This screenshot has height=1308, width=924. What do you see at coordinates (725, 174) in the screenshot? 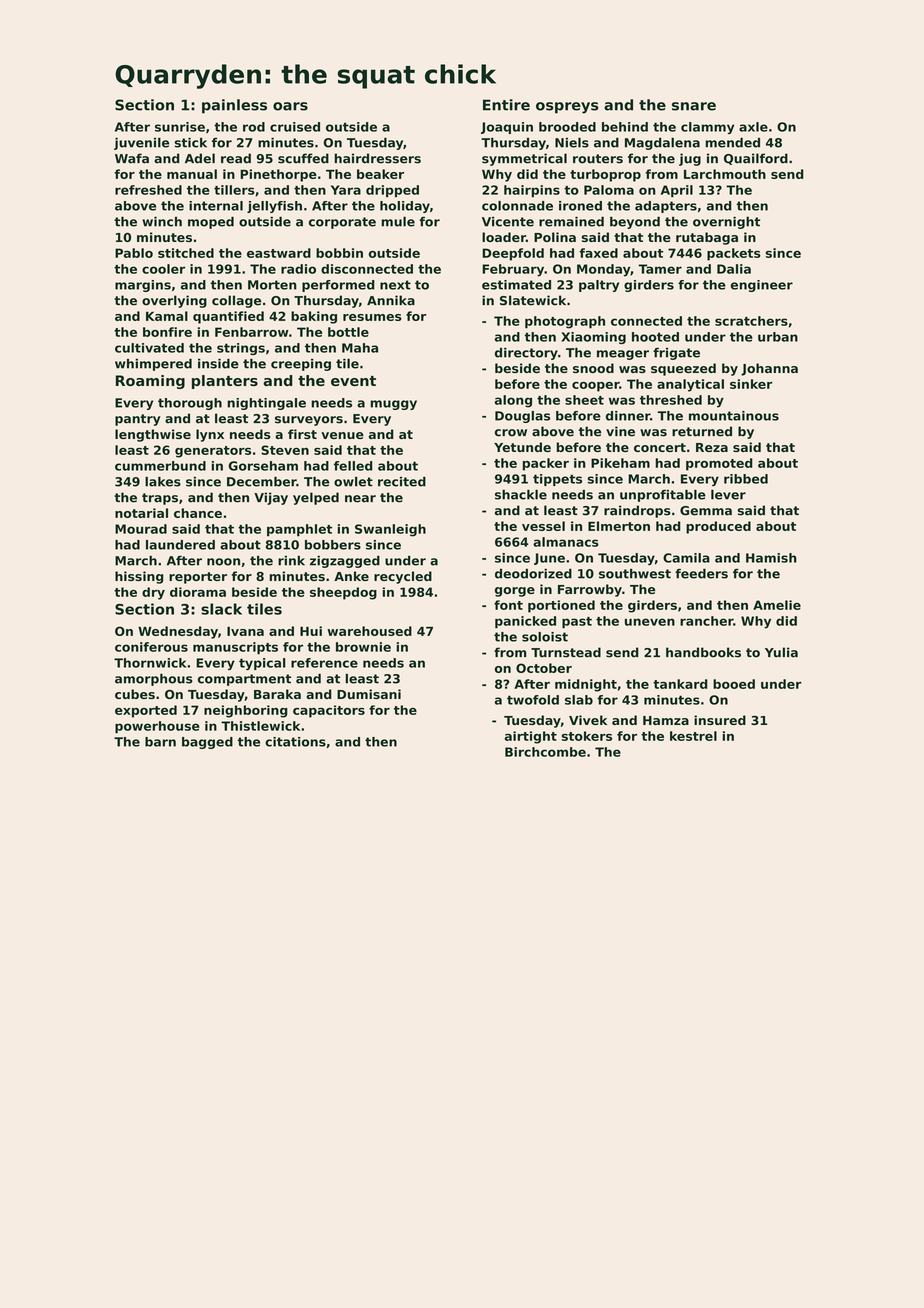
I see `Larchmouth` at bounding box center [725, 174].
